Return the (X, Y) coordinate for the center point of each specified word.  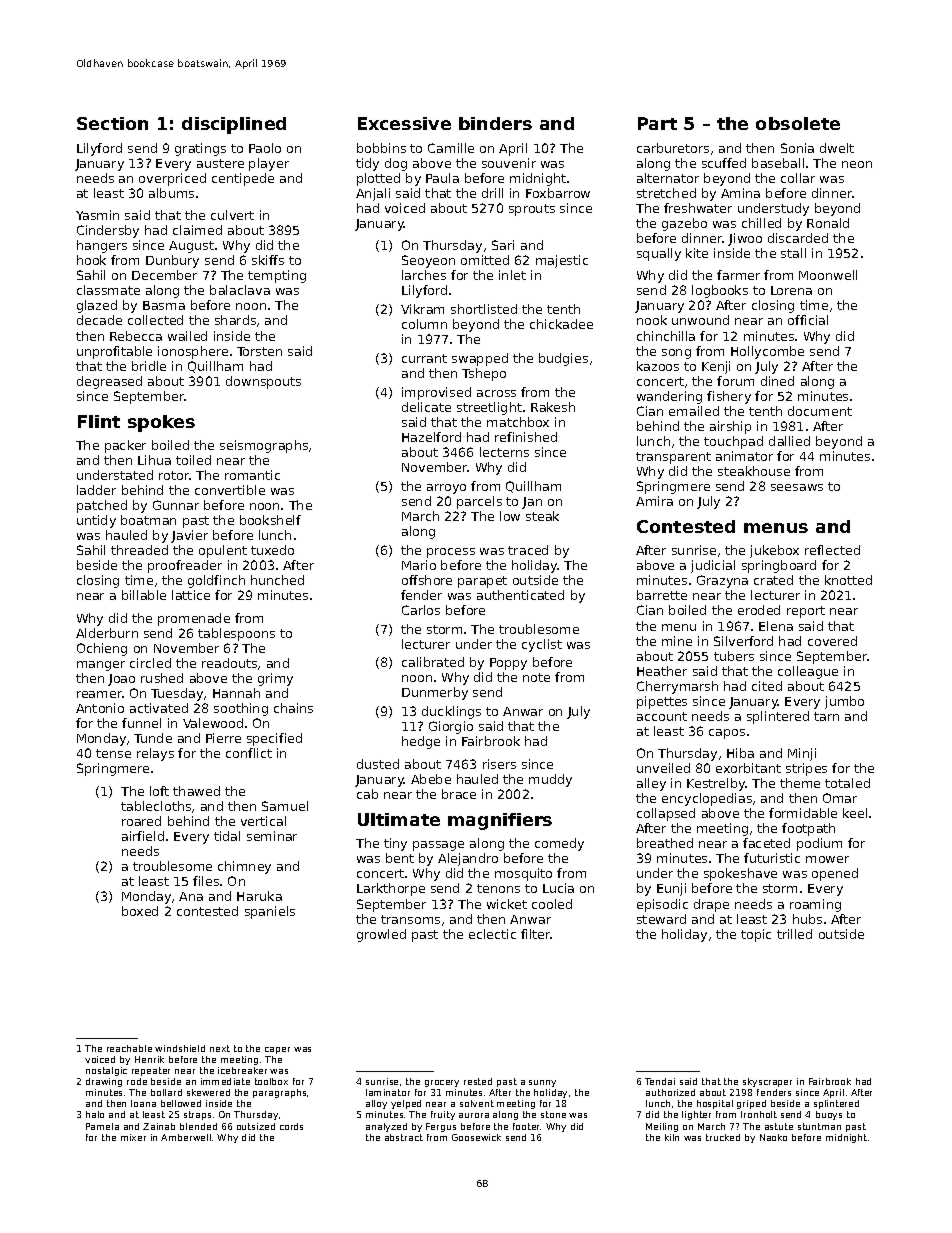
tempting (277, 276)
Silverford (743, 641)
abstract (404, 1137)
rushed (162, 678)
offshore (427, 580)
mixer (133, 1137)
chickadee (561, 324)
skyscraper (767, 1082)
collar (798, 178)
